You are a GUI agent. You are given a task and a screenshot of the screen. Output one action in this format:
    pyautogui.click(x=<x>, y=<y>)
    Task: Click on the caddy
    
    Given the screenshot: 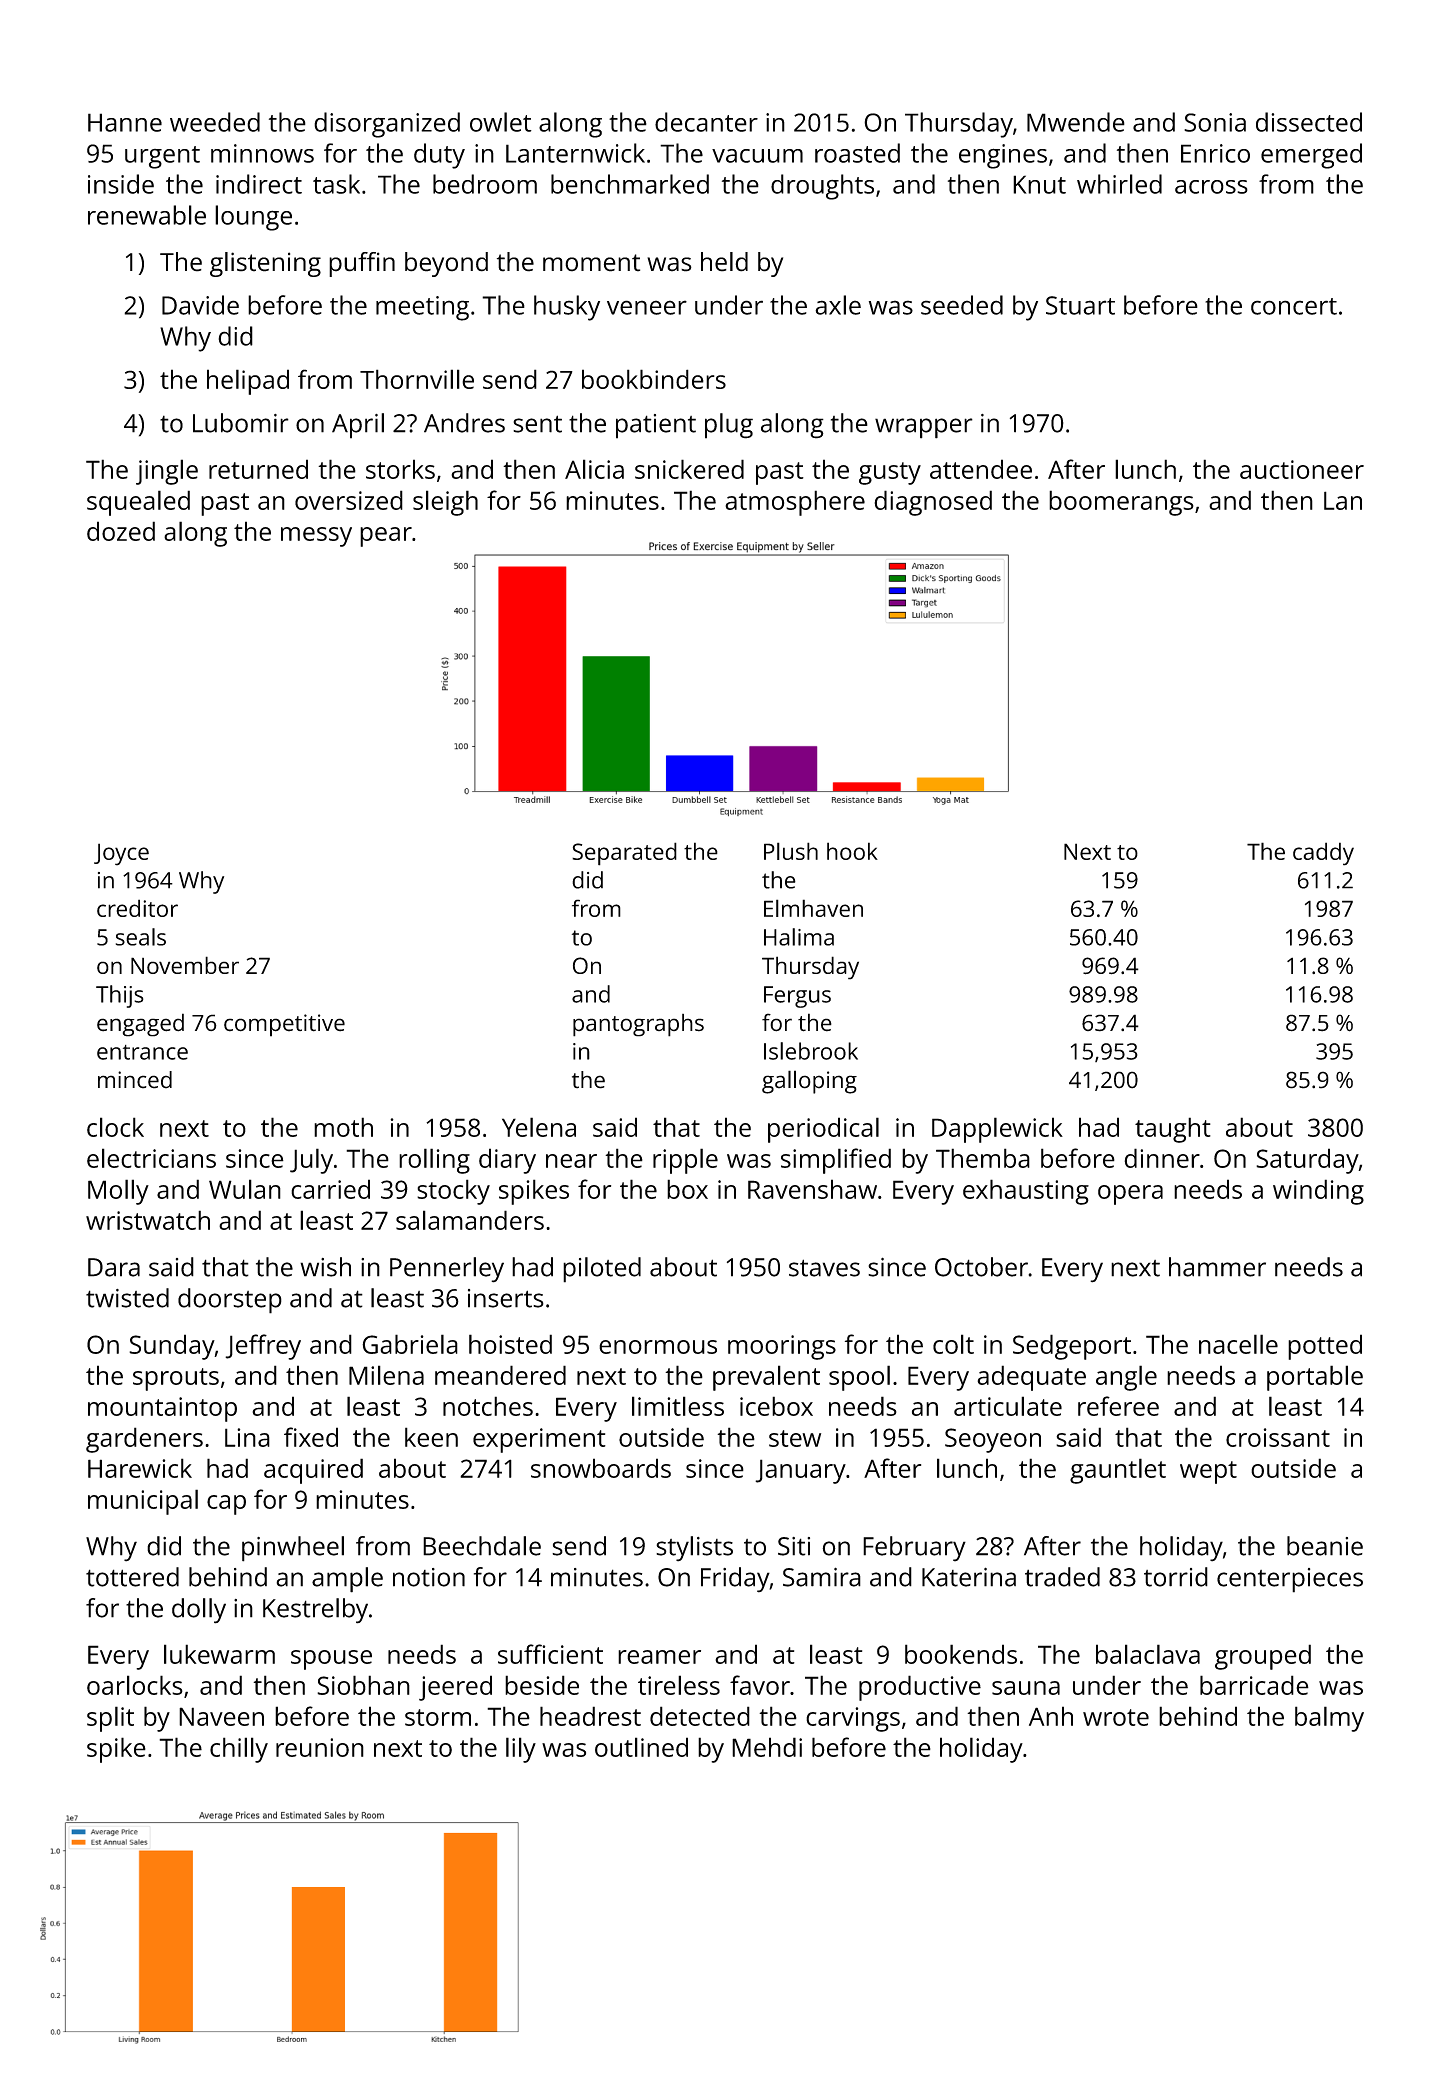 What is the action you would take?
    pyautogui.click(x=1323, y=854)
